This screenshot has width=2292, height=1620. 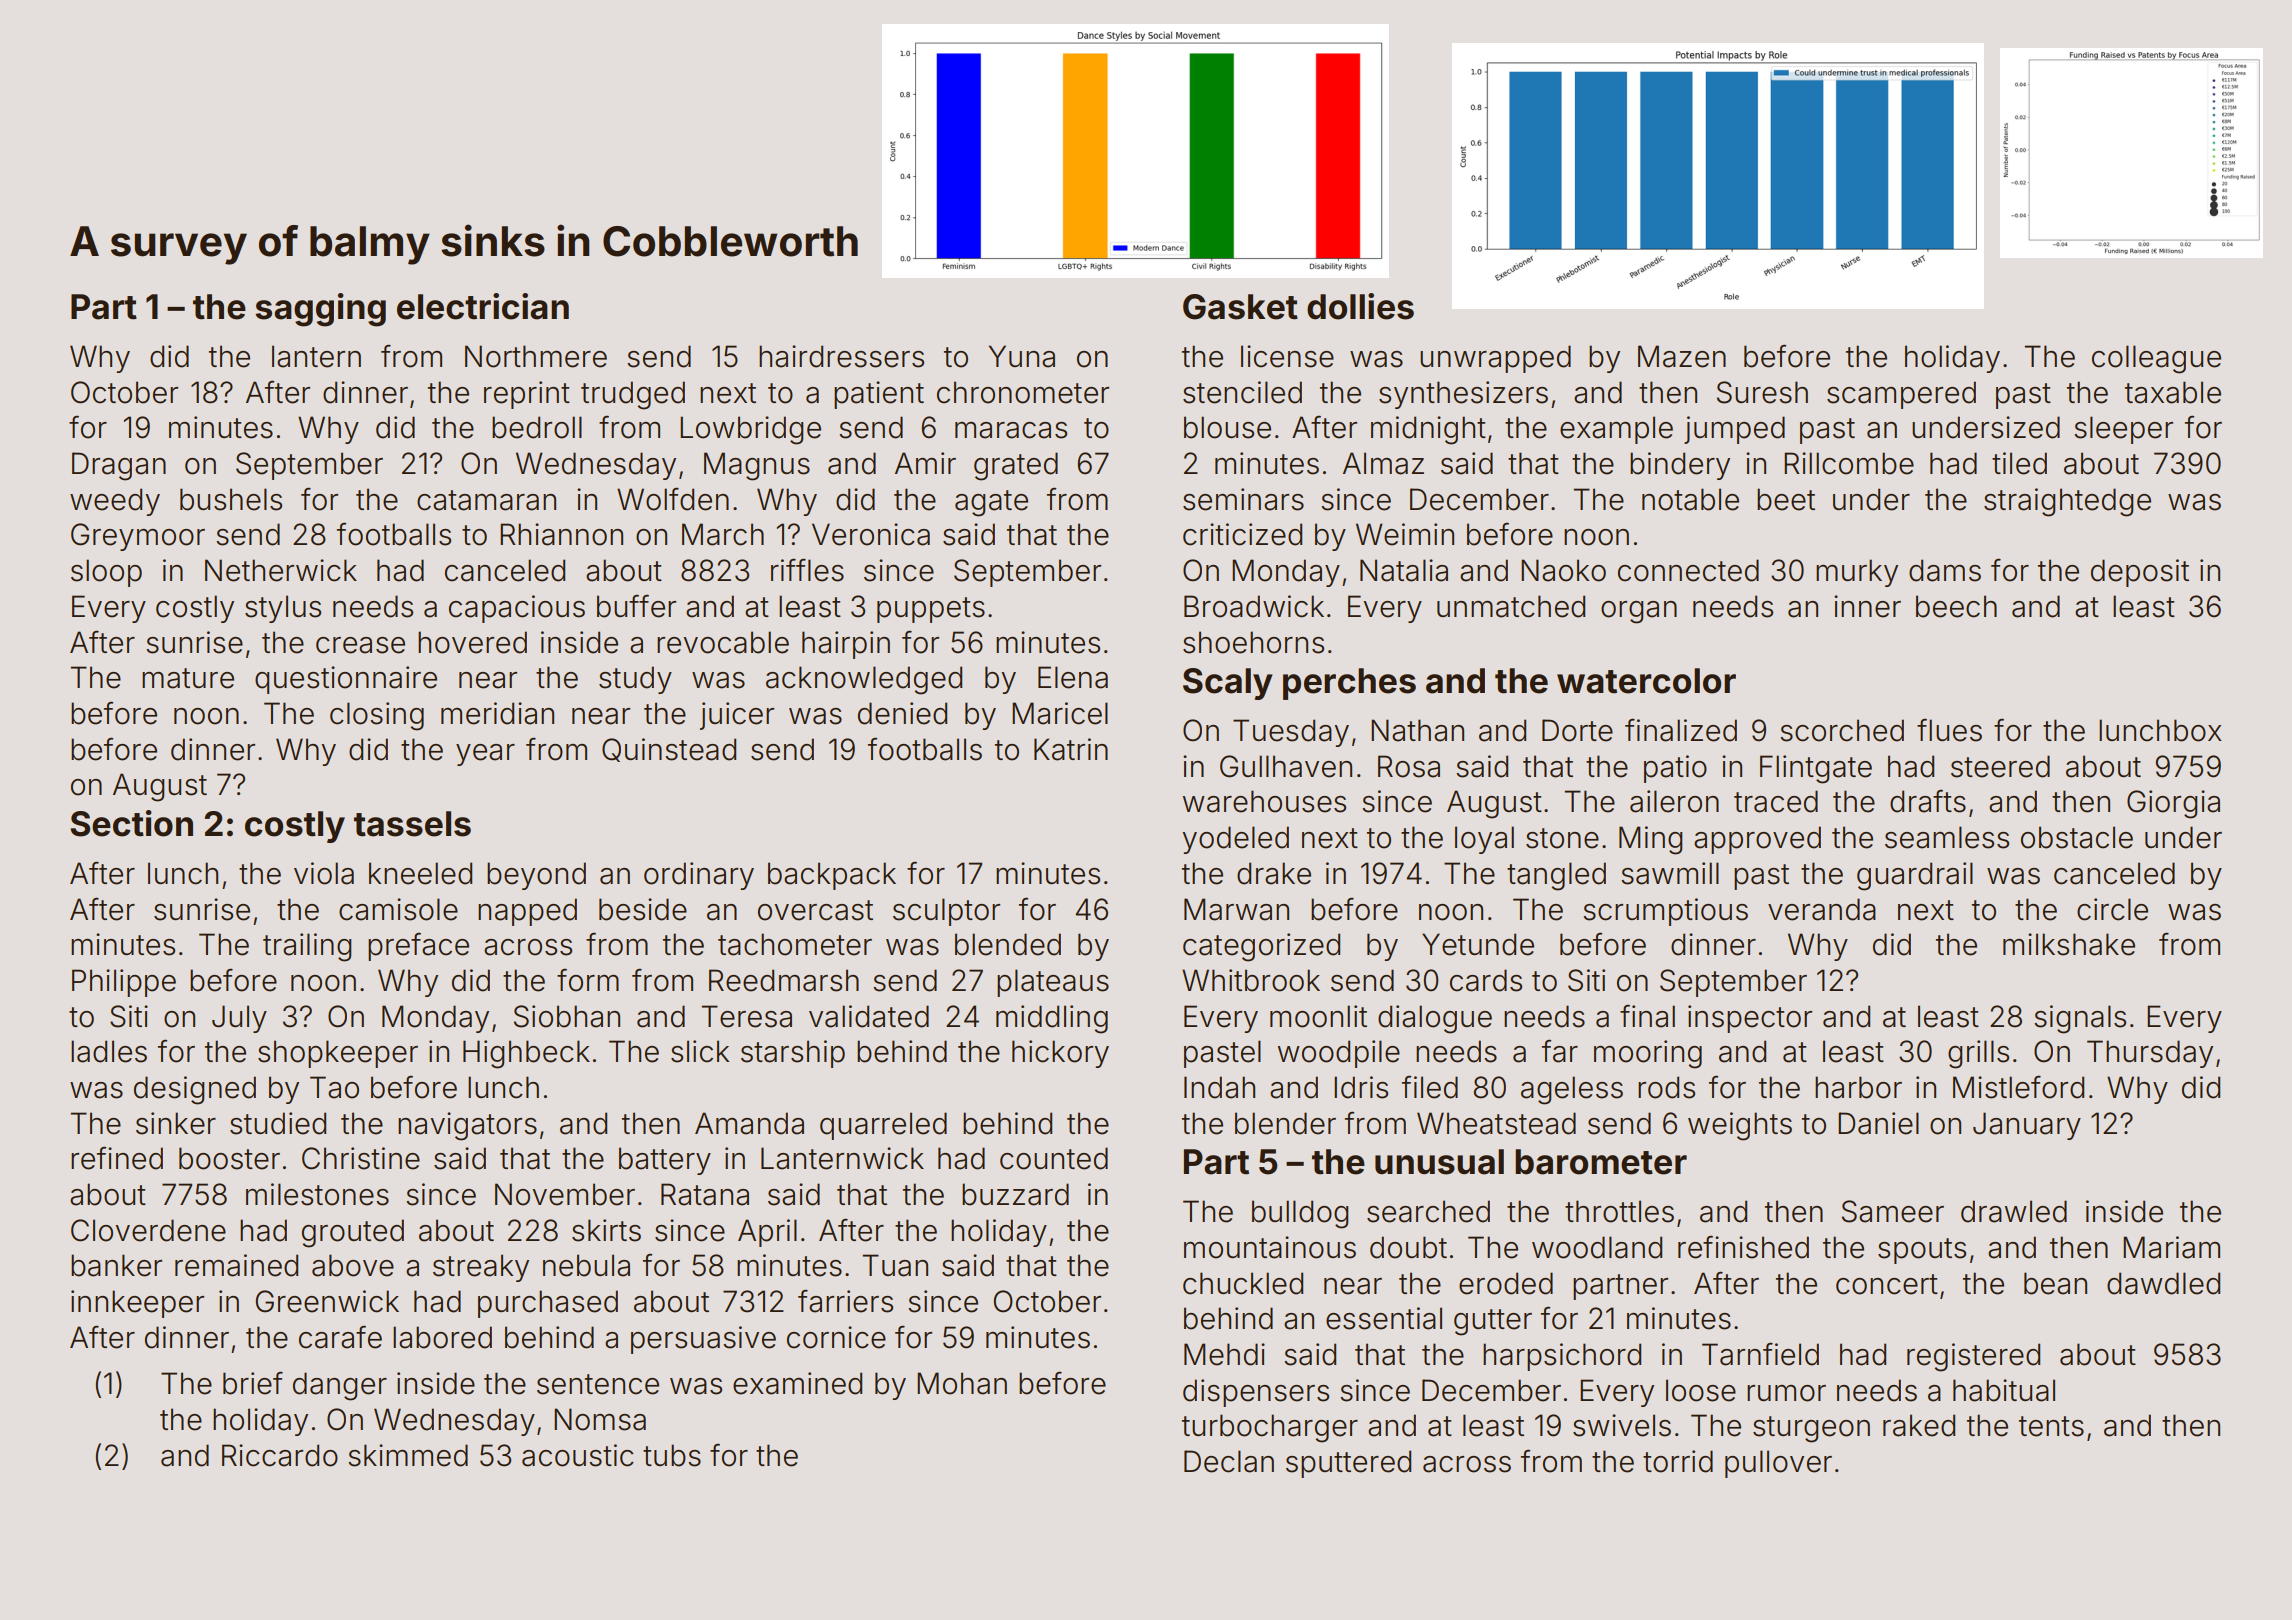 What do you see at coordinates (2014, 1211) in the screenshot?
I see `drawled` at bounding box center [2014, 1211].
